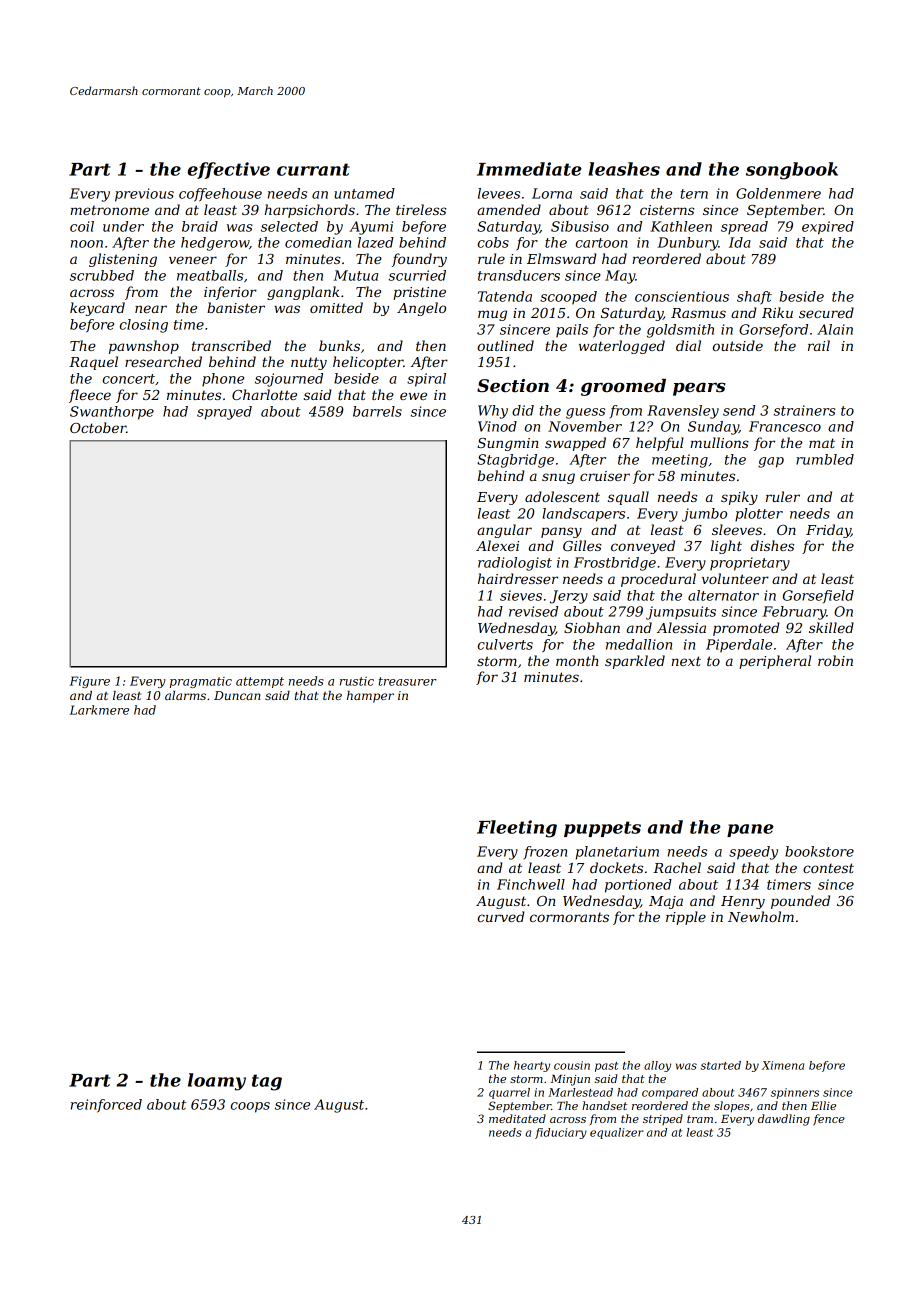  Describe the element at coordinates (106, 1106) in the screenshot. I see `reinforced` at that location.
